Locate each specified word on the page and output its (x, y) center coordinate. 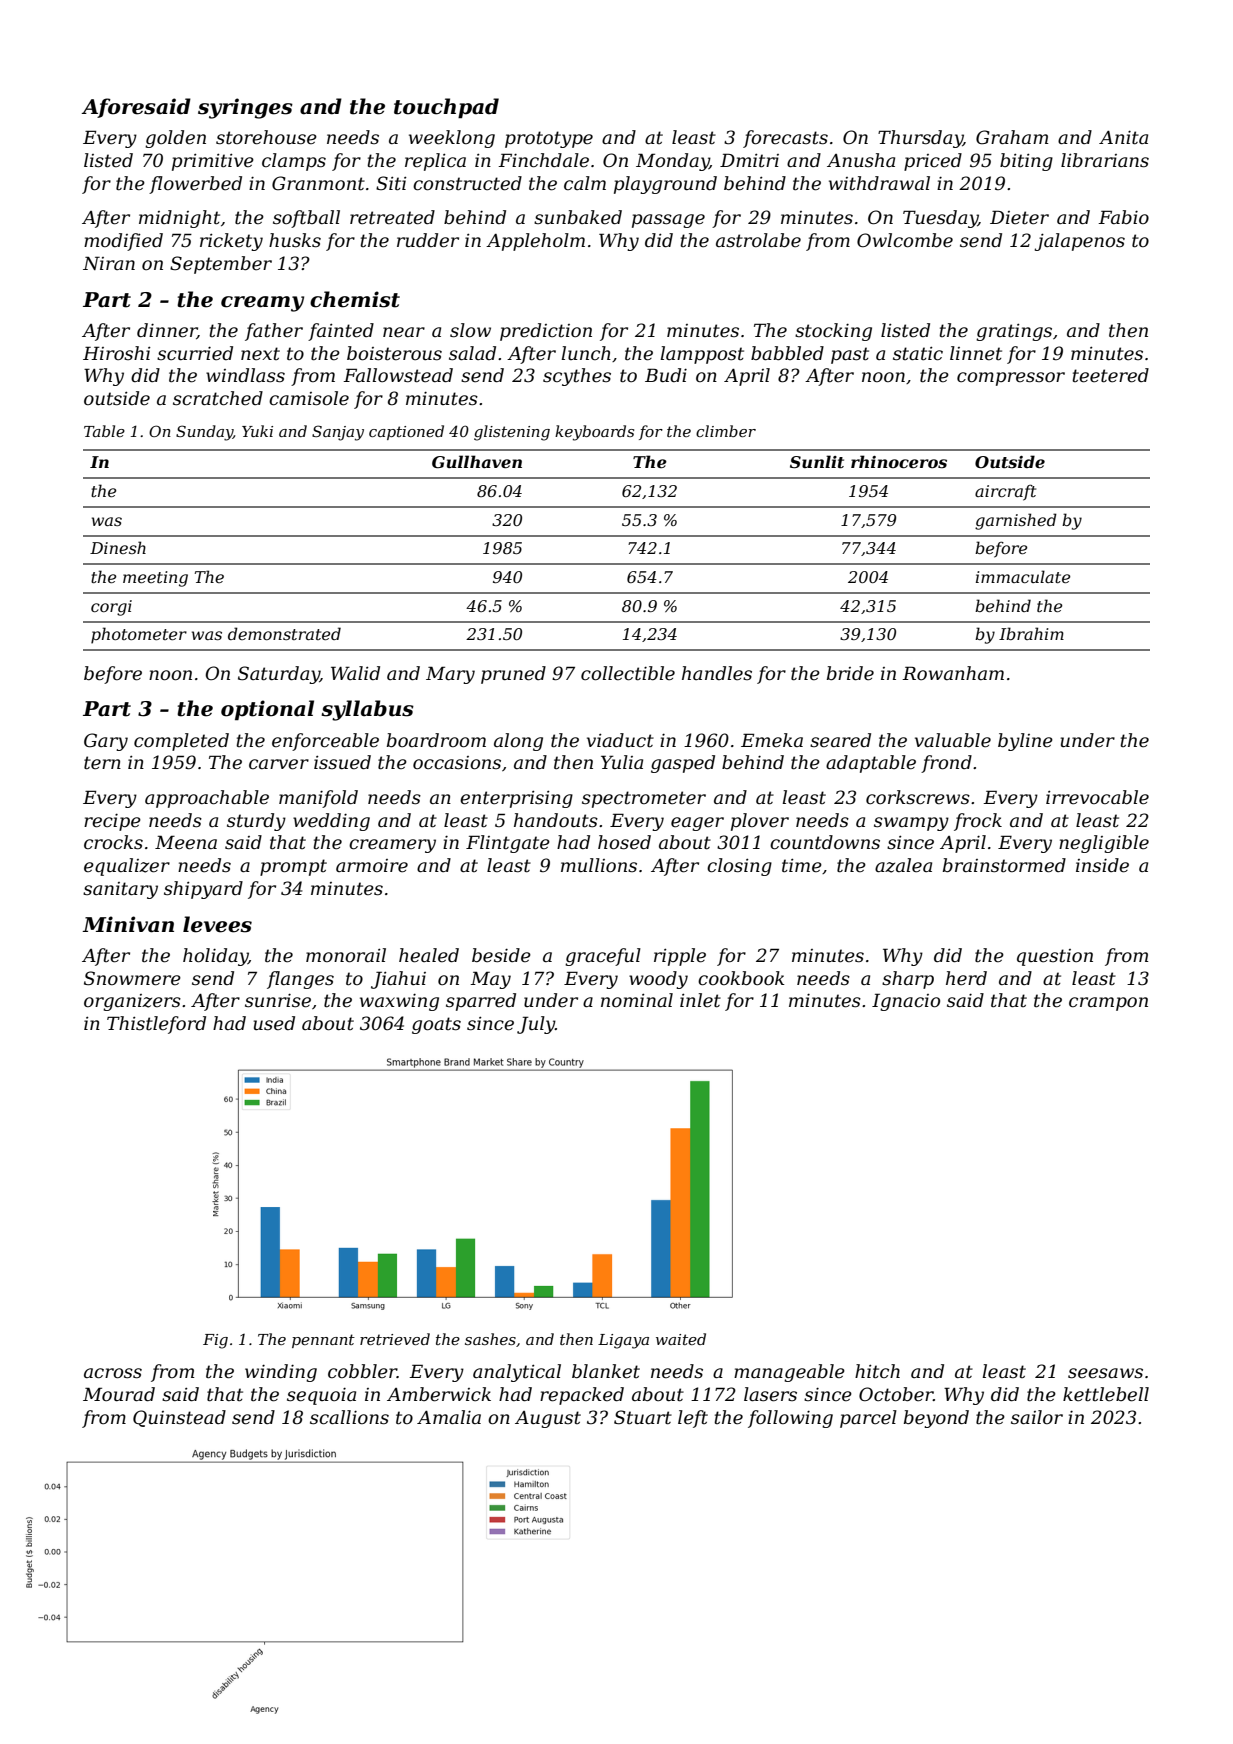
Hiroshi (117, 353)
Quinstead (179, 1418)
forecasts (785, 139)
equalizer (127, 867)
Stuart (643, 1417)
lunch (586, 353)
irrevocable (1097, 797)
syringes (245, 108)
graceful (603, 957)
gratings (1014, 332)
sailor (1037, 1417)
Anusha (861, 160)
